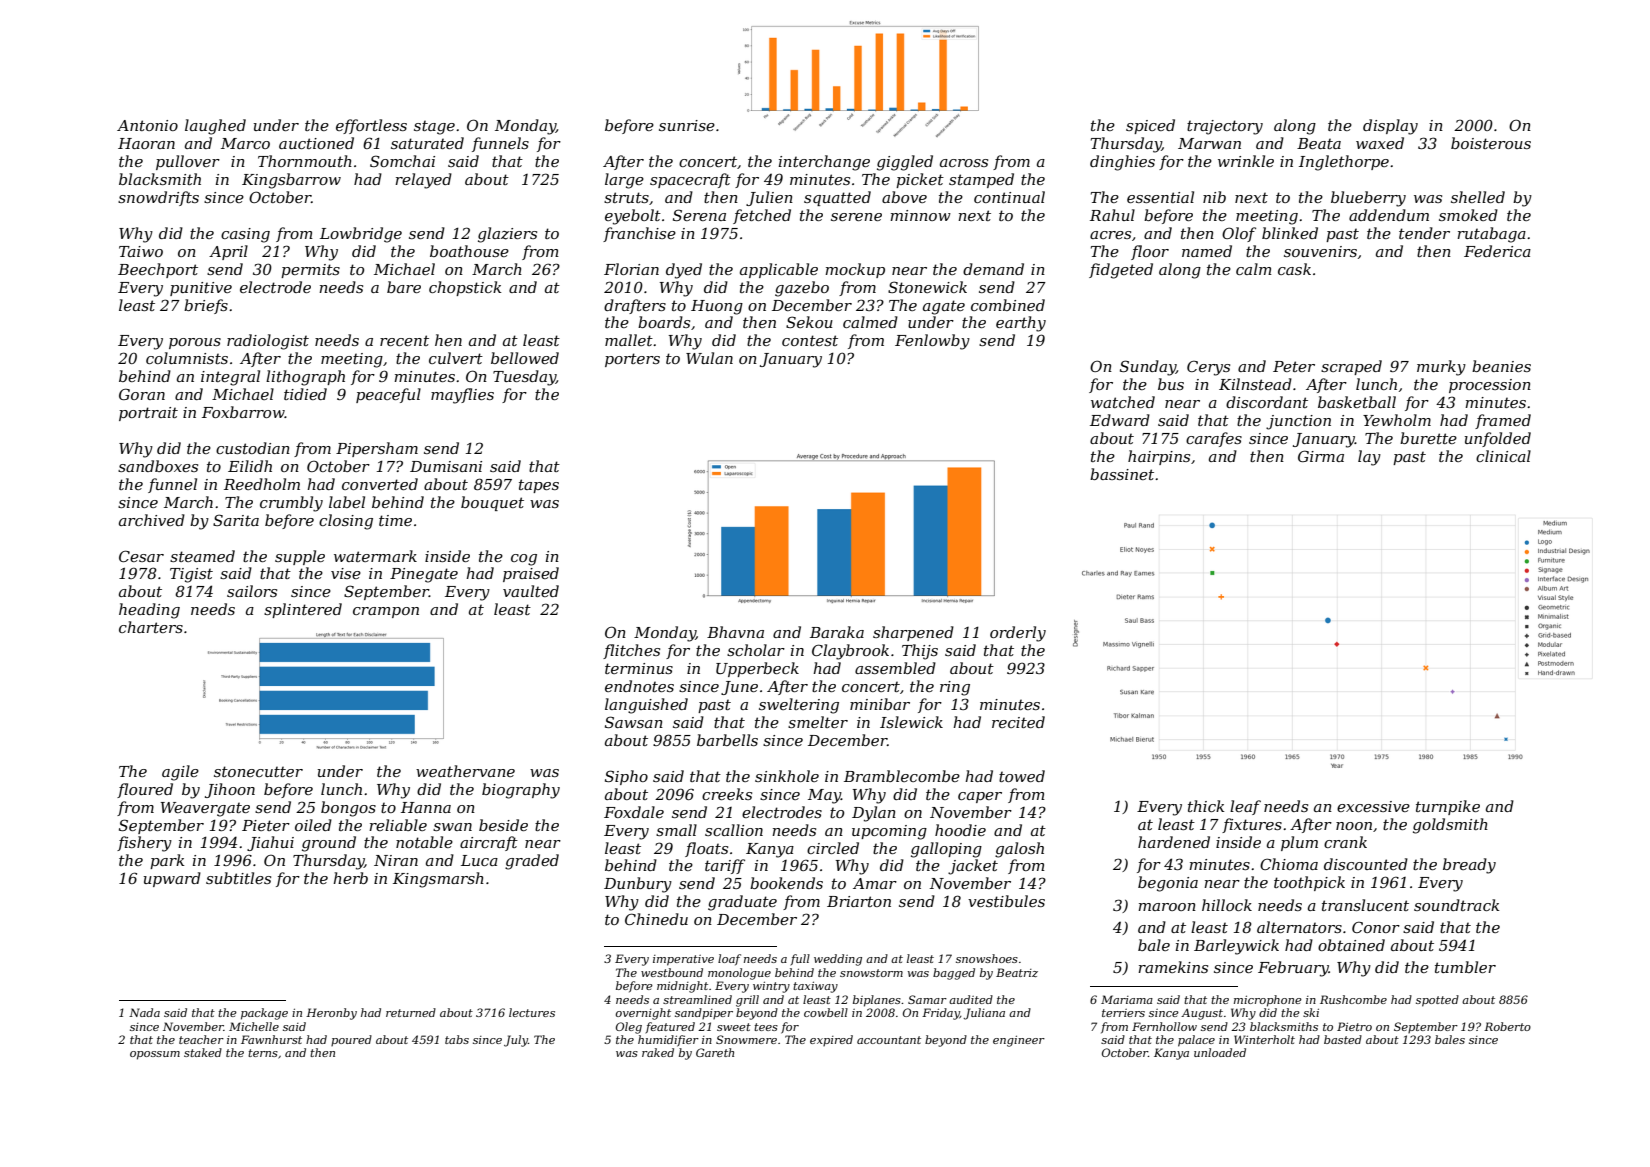 The height and width of the page is (1167, 1650). Describe the element at coordinates (1424, 233) in the page. I see `tender` at that location.
